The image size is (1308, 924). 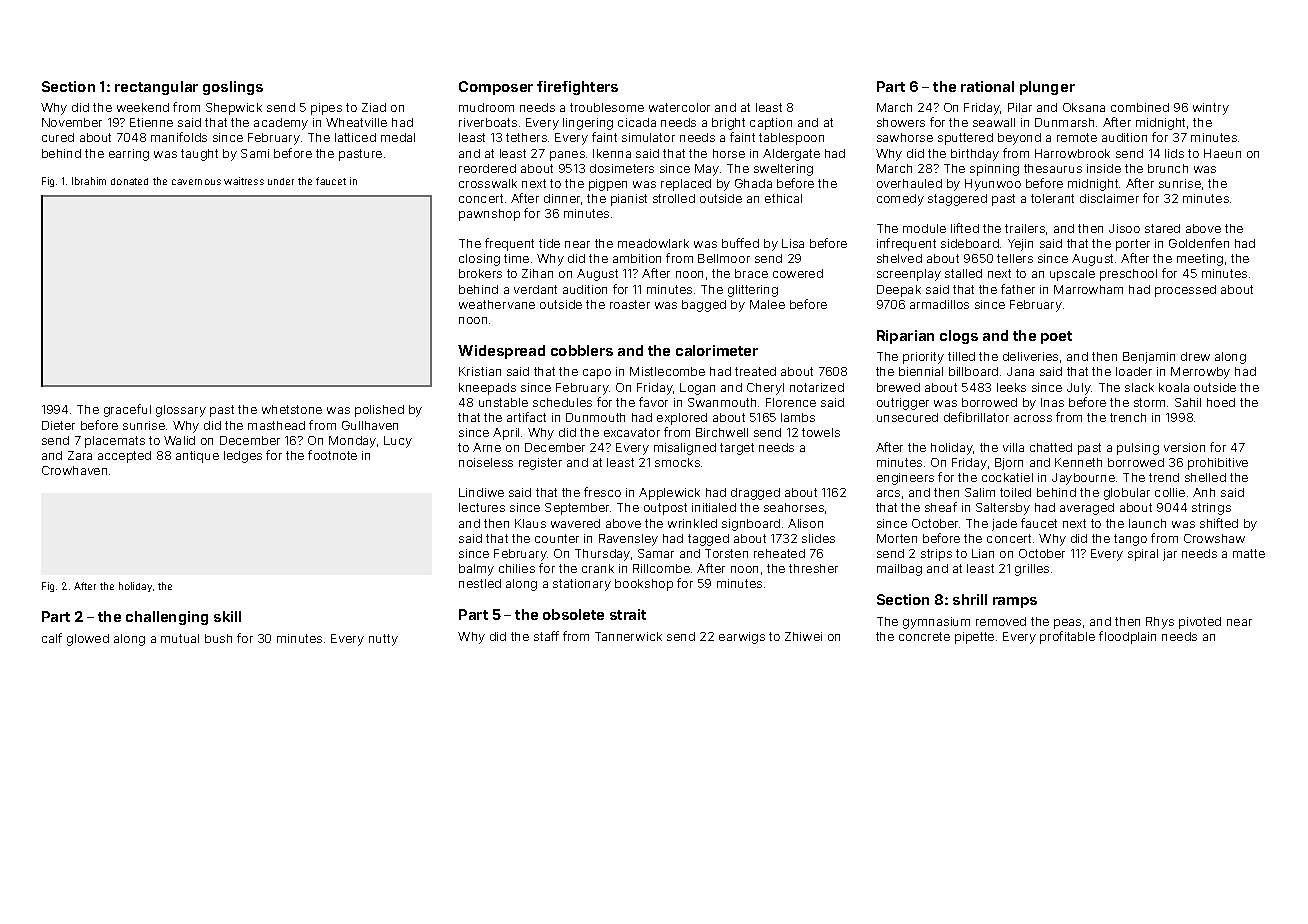 What do you see at coordinates (987, 86) in the document?
I see `rational` at bounding box center [987, 86].
